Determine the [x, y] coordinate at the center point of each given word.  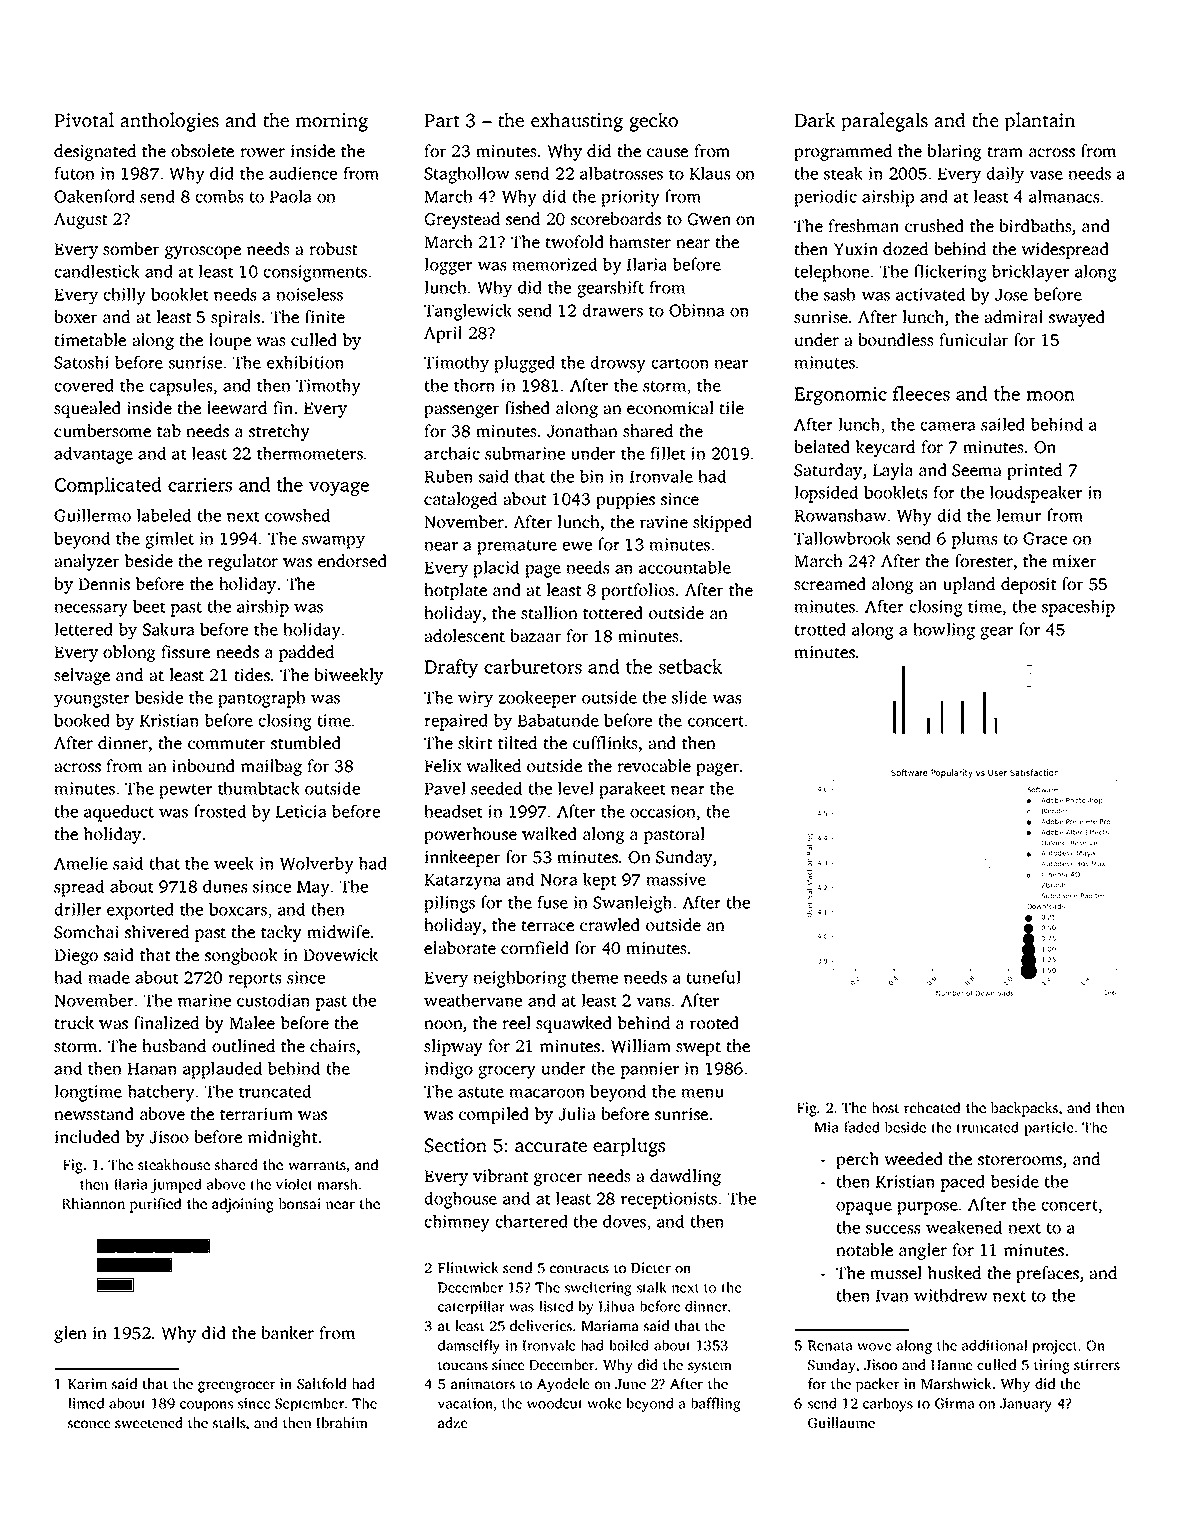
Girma [955, 1403]
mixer [1074, 561]
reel [516, 1022]
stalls [229, 1422]
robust [333, 248]
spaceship [1078, 608]
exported [140, 911]
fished [527, 407]
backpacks [1024, 1109]
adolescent [464, 635]
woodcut [555, 1403]
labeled [164, 515]
